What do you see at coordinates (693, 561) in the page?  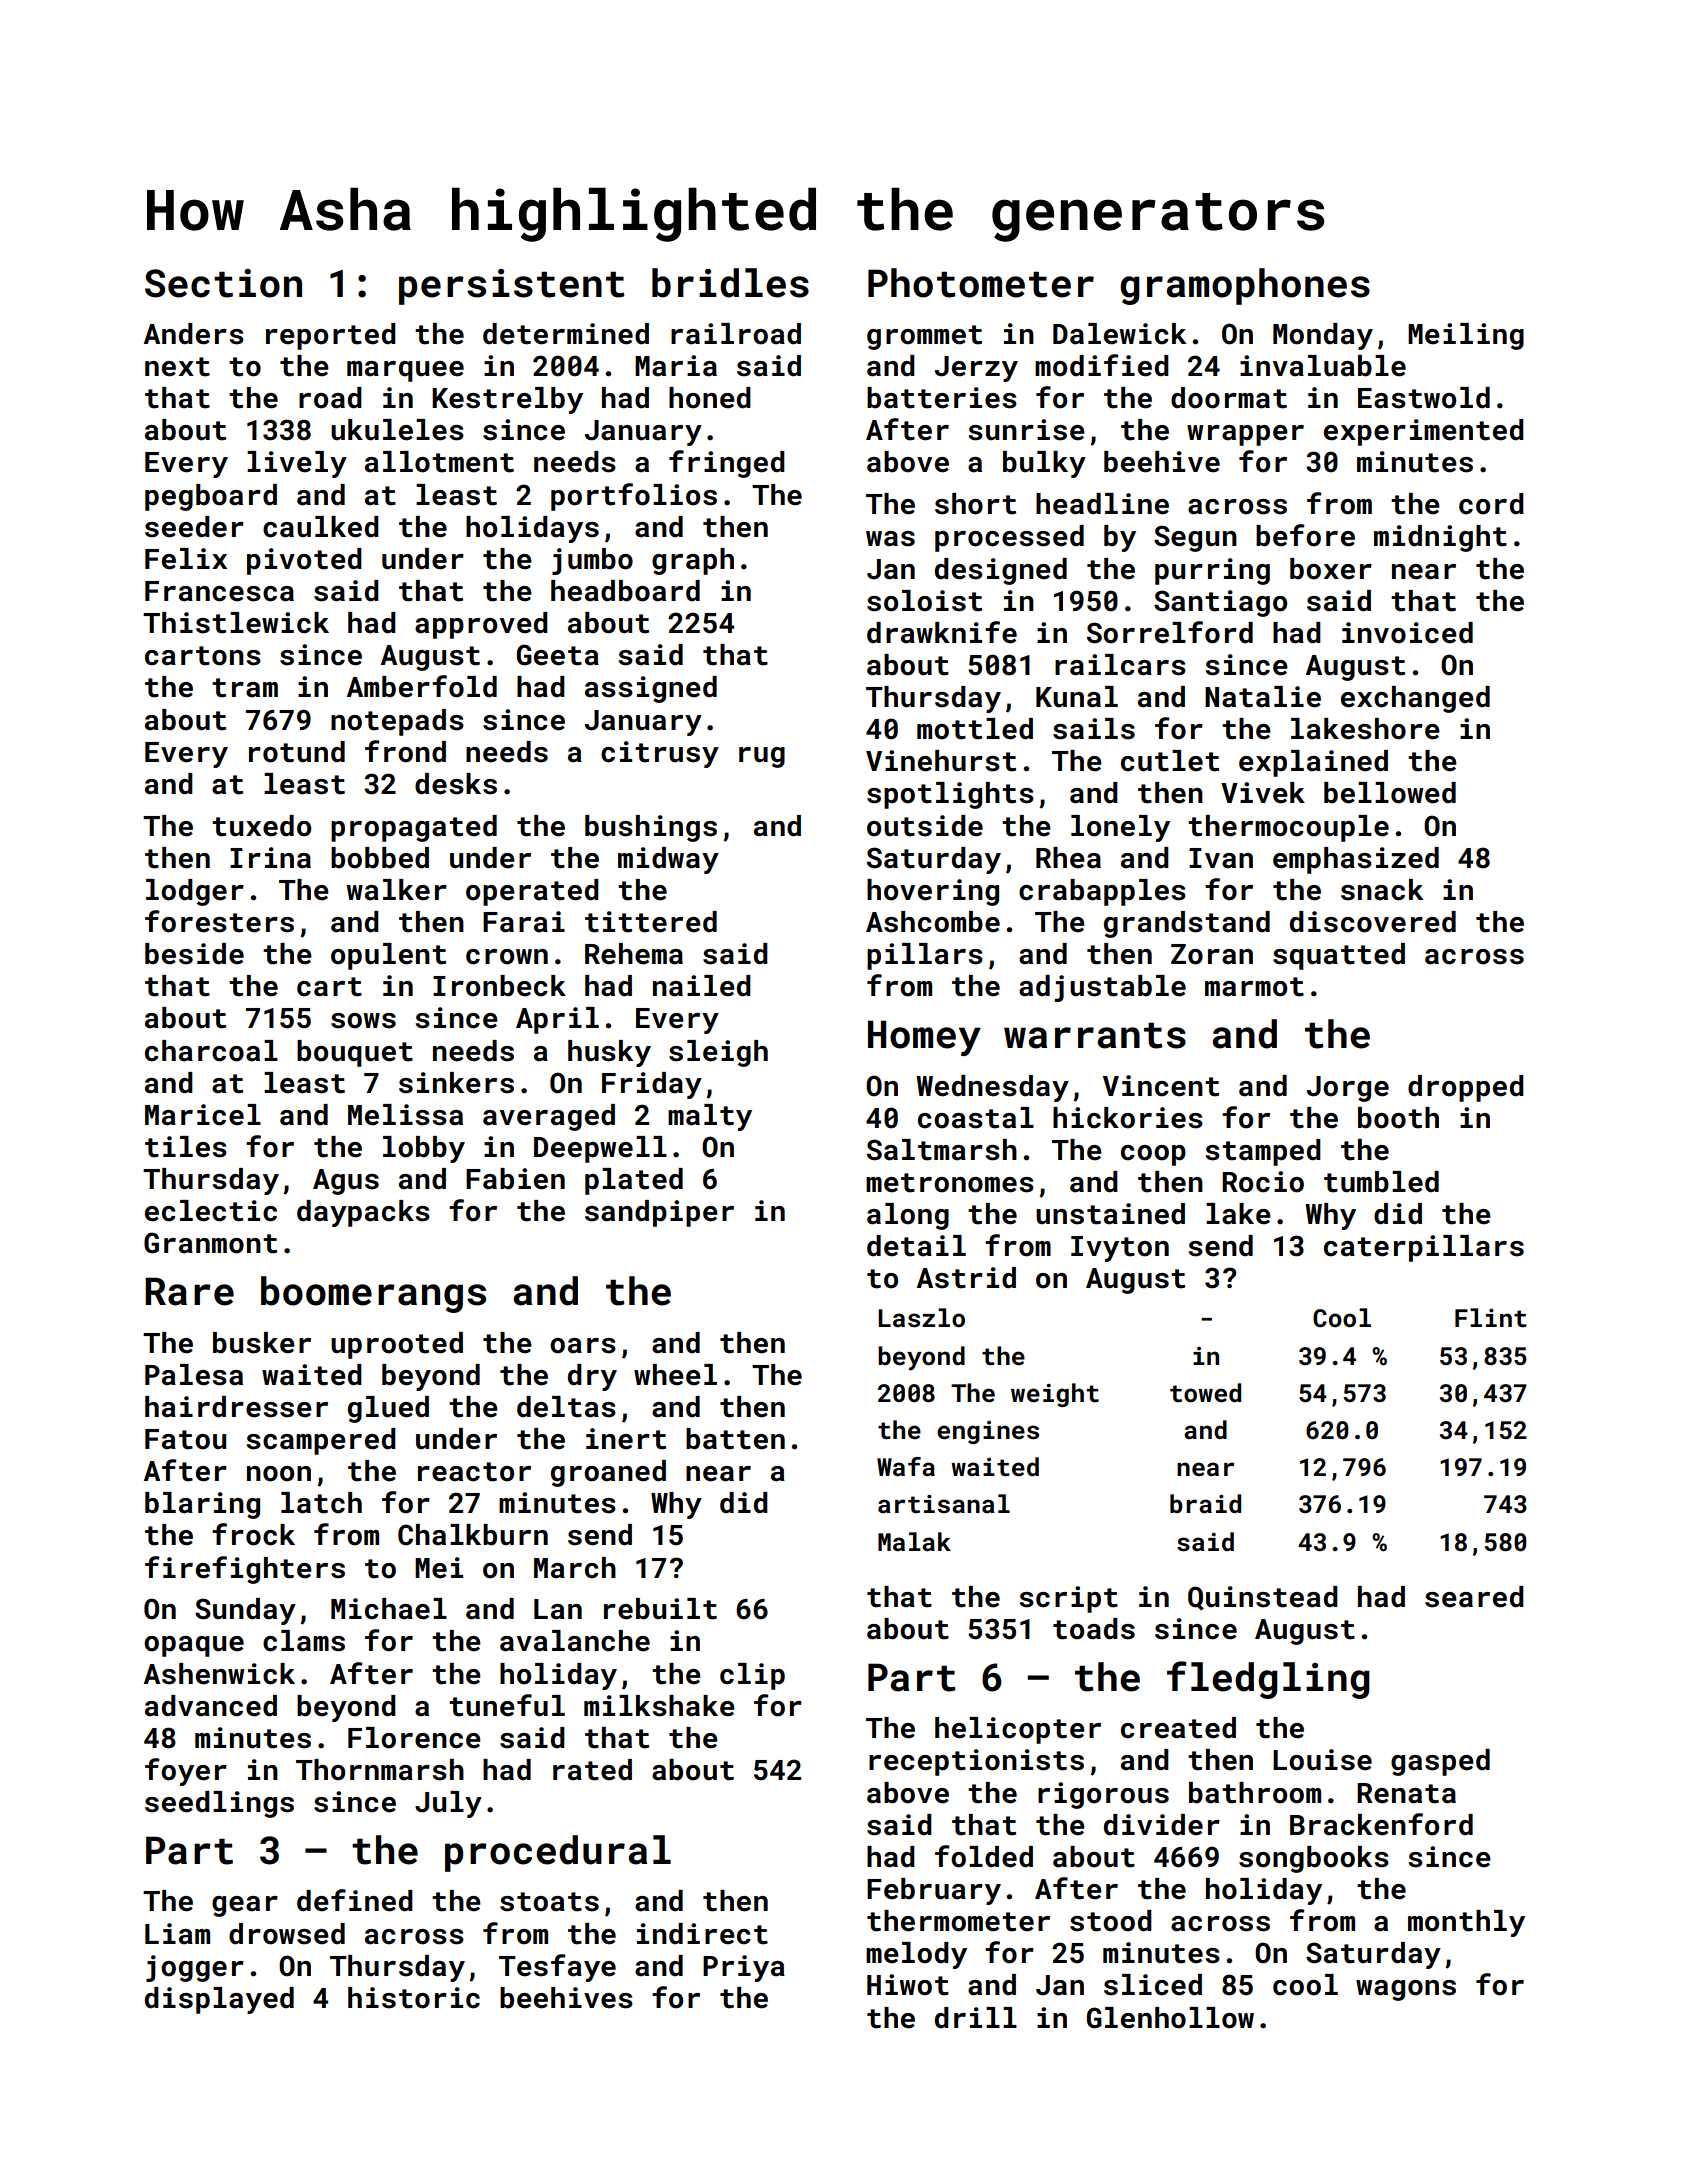 I see `graph` at bounding box center [693, 561].
